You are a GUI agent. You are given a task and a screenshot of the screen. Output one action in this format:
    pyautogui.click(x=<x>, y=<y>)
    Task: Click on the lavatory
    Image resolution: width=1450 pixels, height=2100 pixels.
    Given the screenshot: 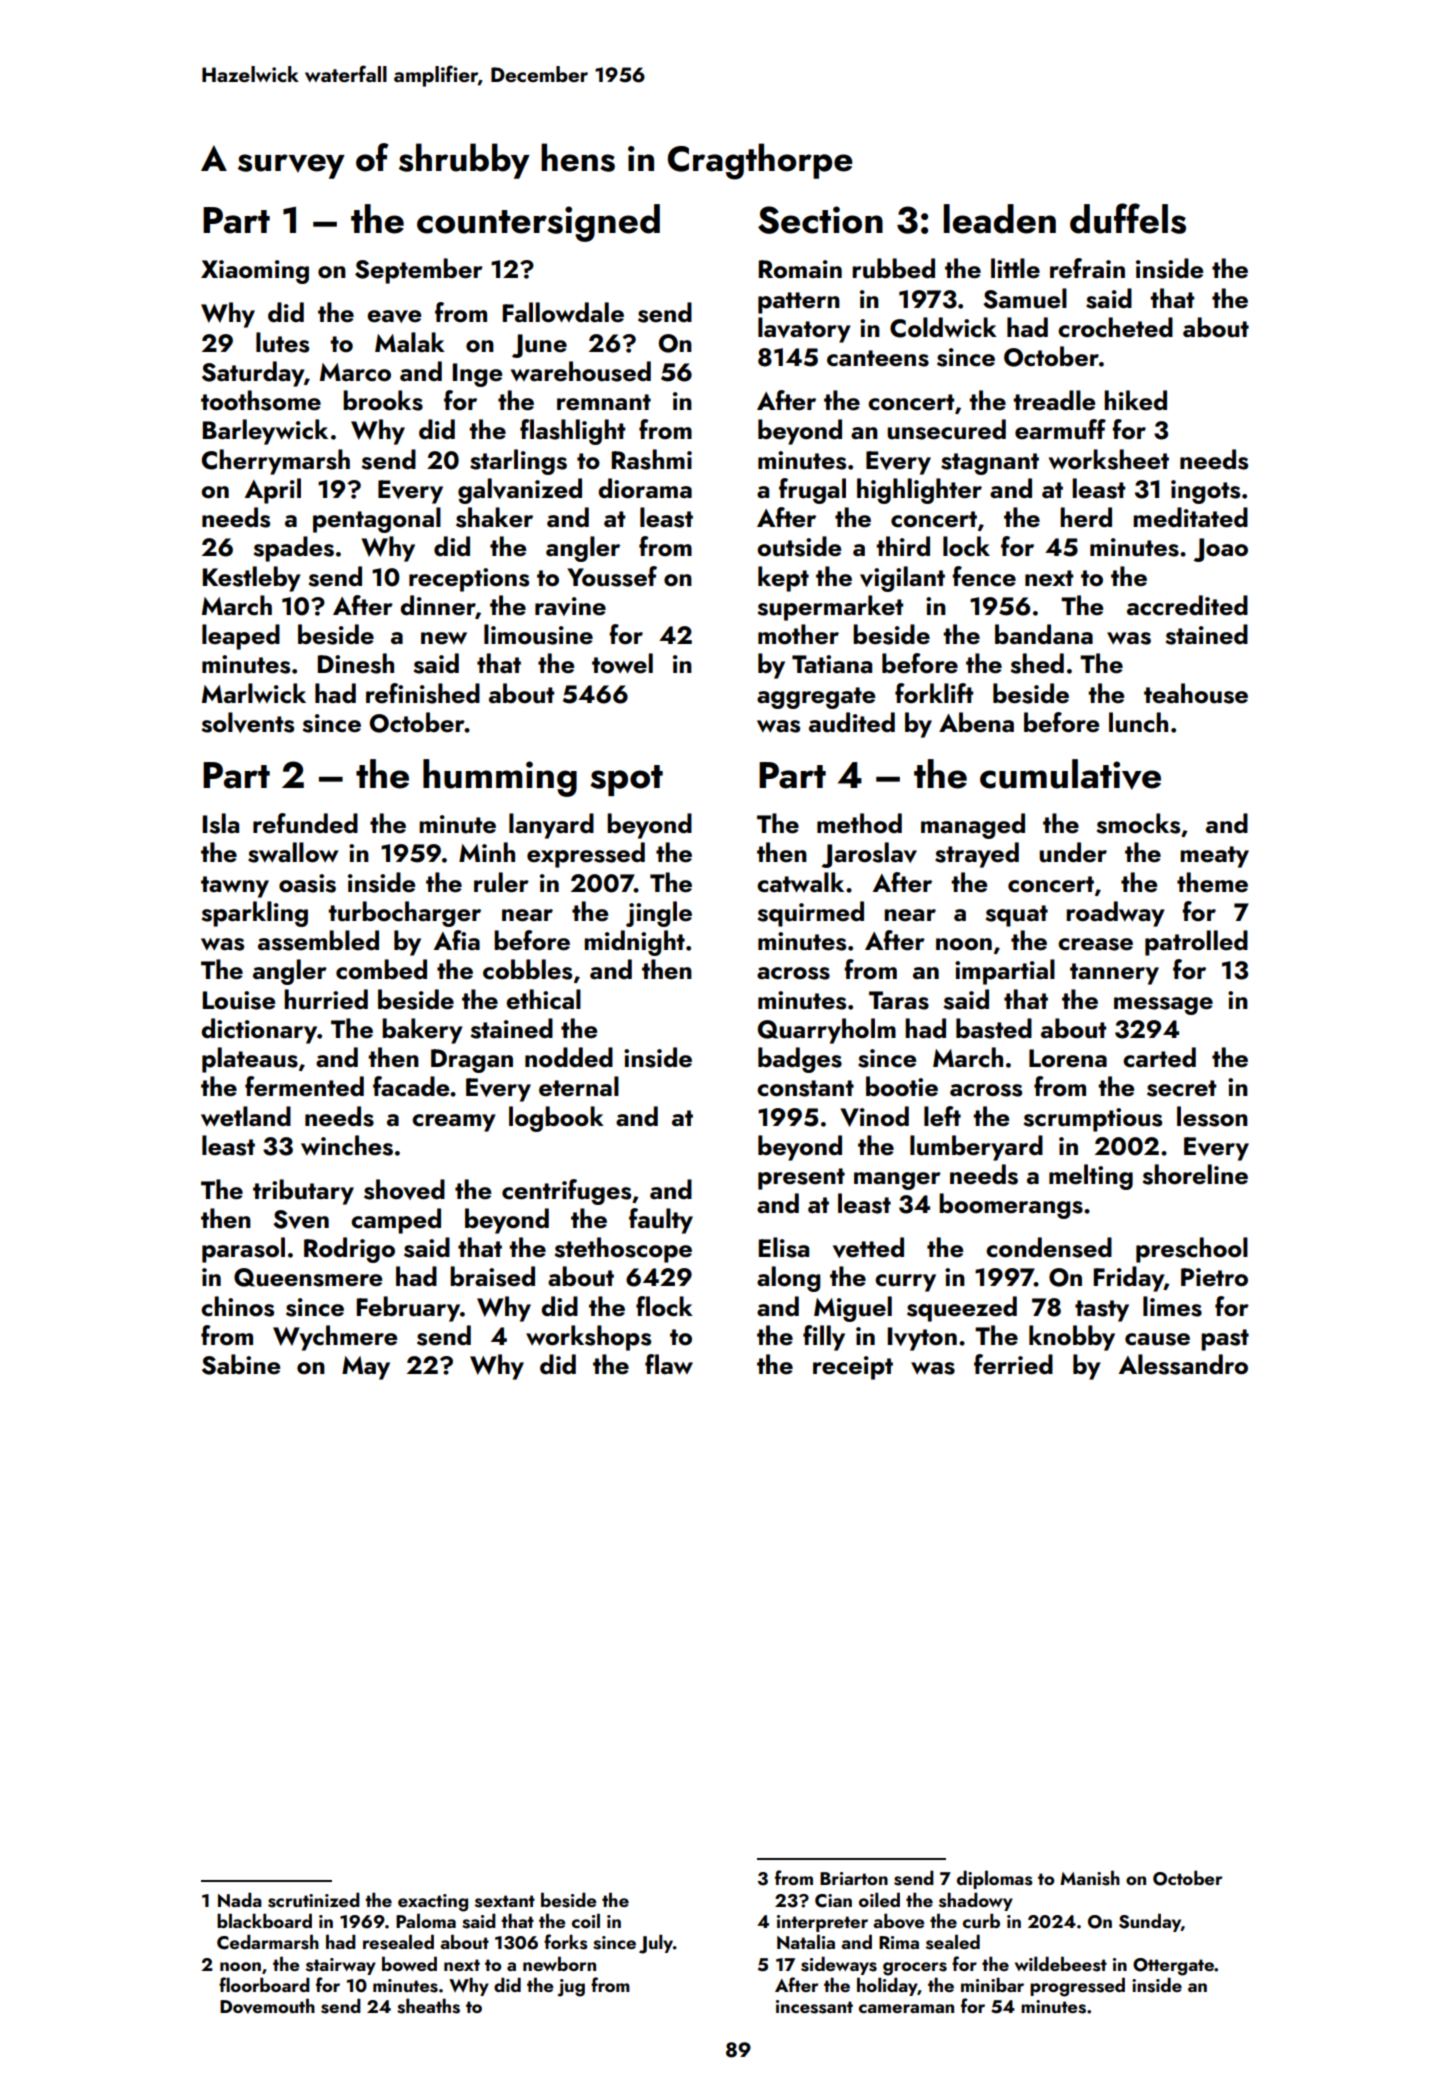 What is the action you would take?
    pyautogui.click(x=804, y=330)
